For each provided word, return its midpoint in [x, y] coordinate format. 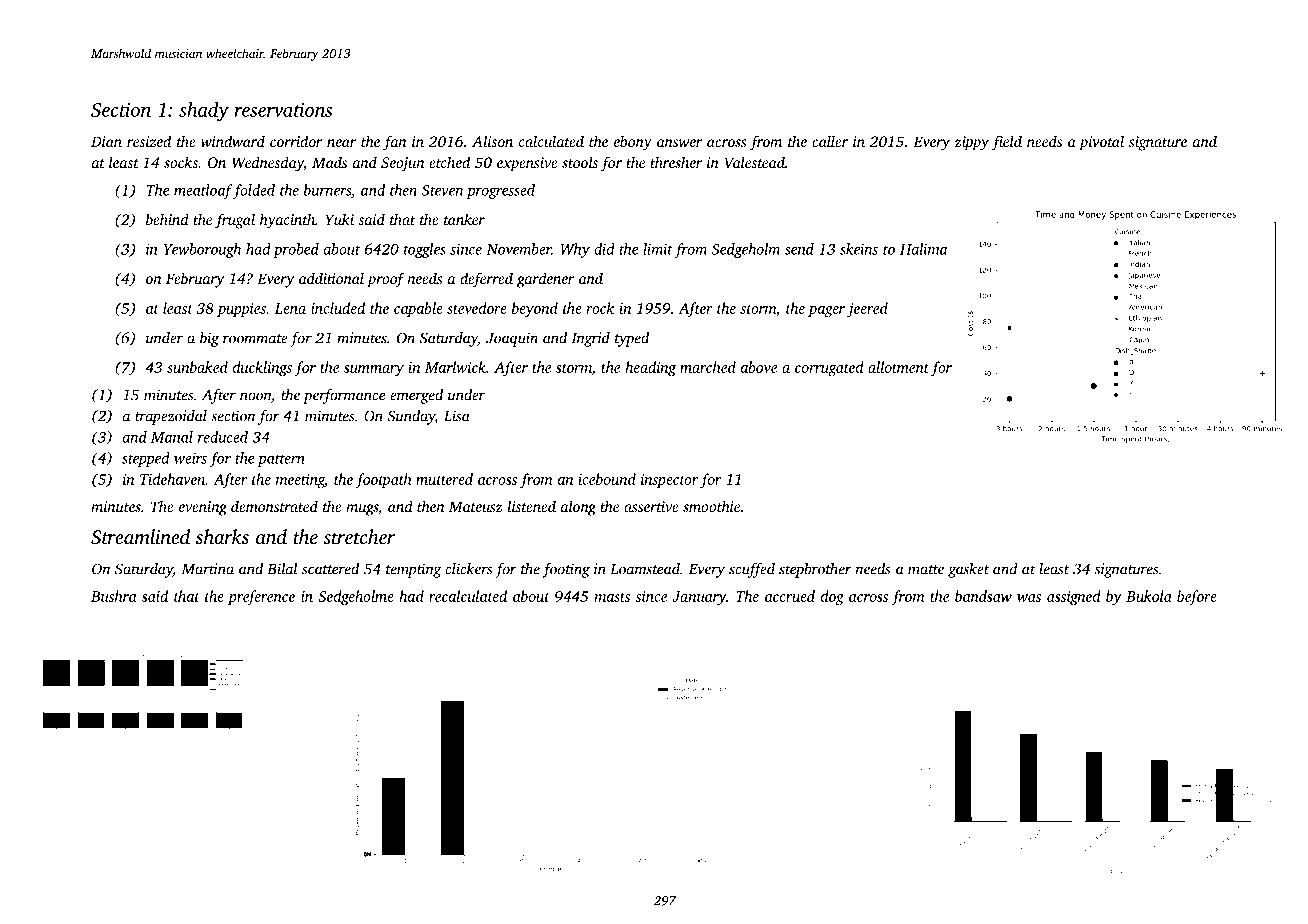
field [1007, 143]
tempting [413, 570]
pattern [281, 460]
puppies [241, 310]
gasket [968, 570]
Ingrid [591, 339]
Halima [923, 249]
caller [830, 141]
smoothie [711, 506]
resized [149, 141]
